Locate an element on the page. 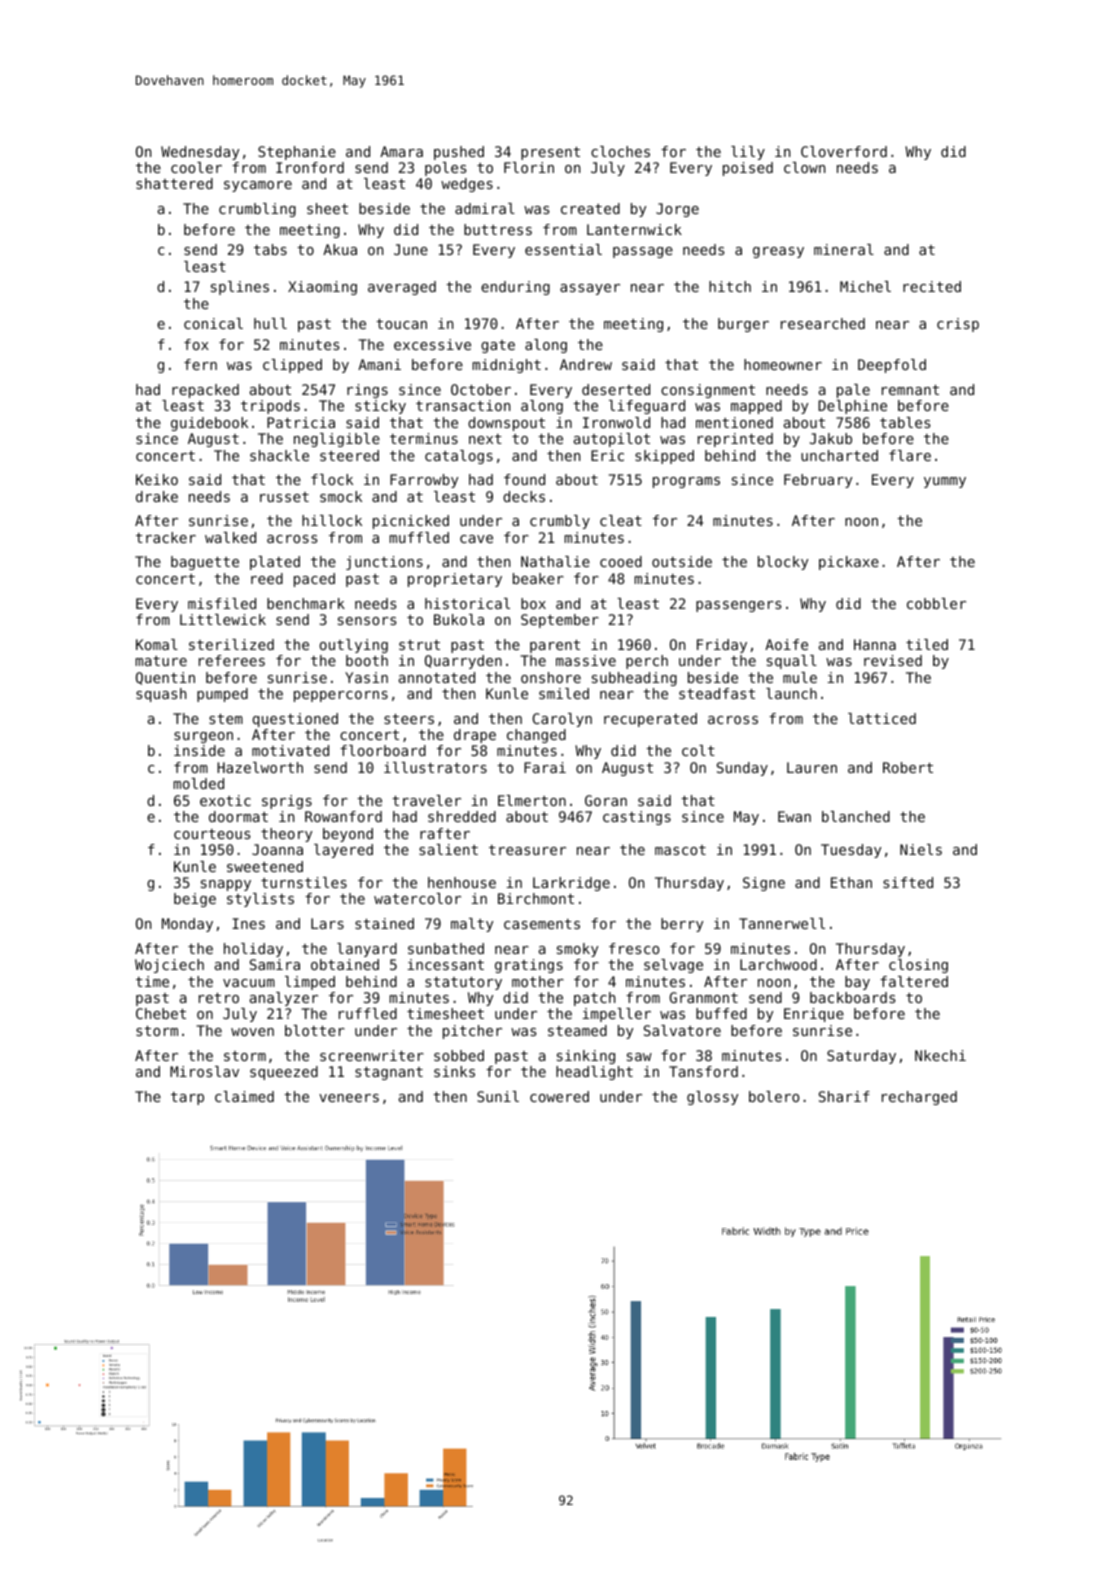  recharged is located at coordinates (919, 1098).
